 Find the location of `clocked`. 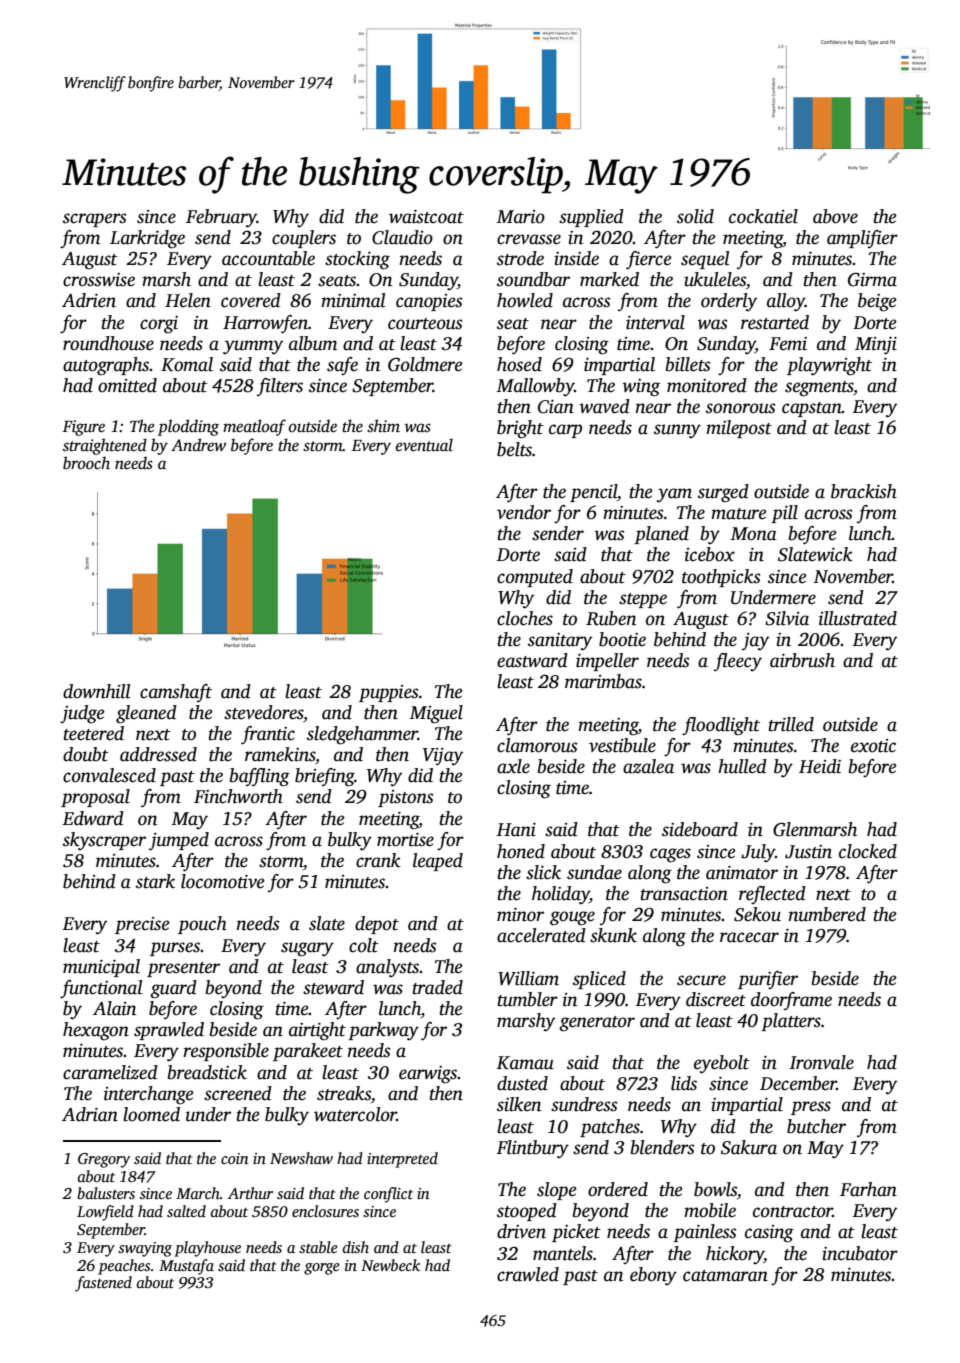

clocked is located at coordinates (868, 851).
